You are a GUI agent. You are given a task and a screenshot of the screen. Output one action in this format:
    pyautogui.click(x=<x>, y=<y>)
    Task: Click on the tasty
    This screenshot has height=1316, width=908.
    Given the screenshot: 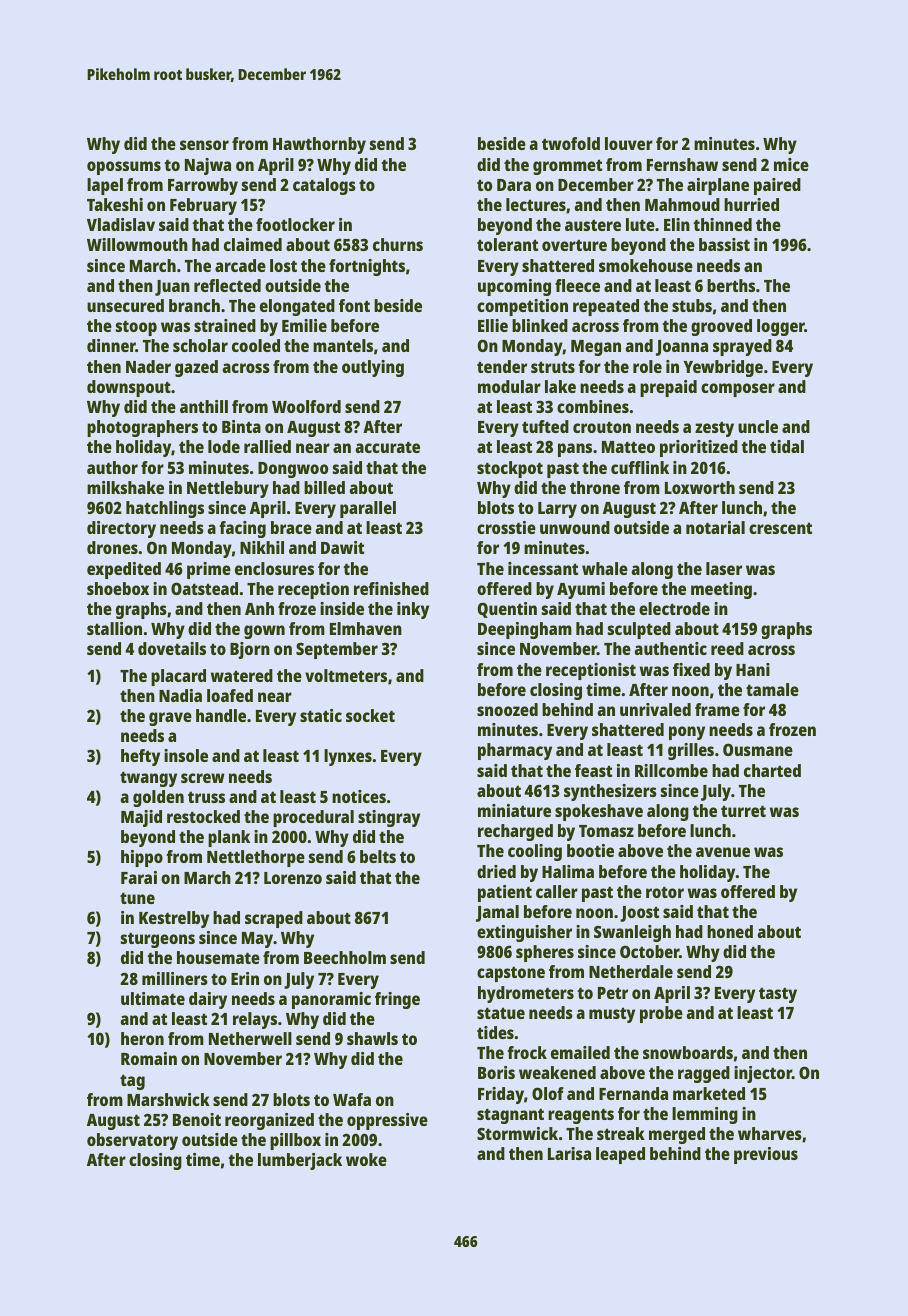 What is the action you would take?
    pyautogui.click(x=778, y=995)
